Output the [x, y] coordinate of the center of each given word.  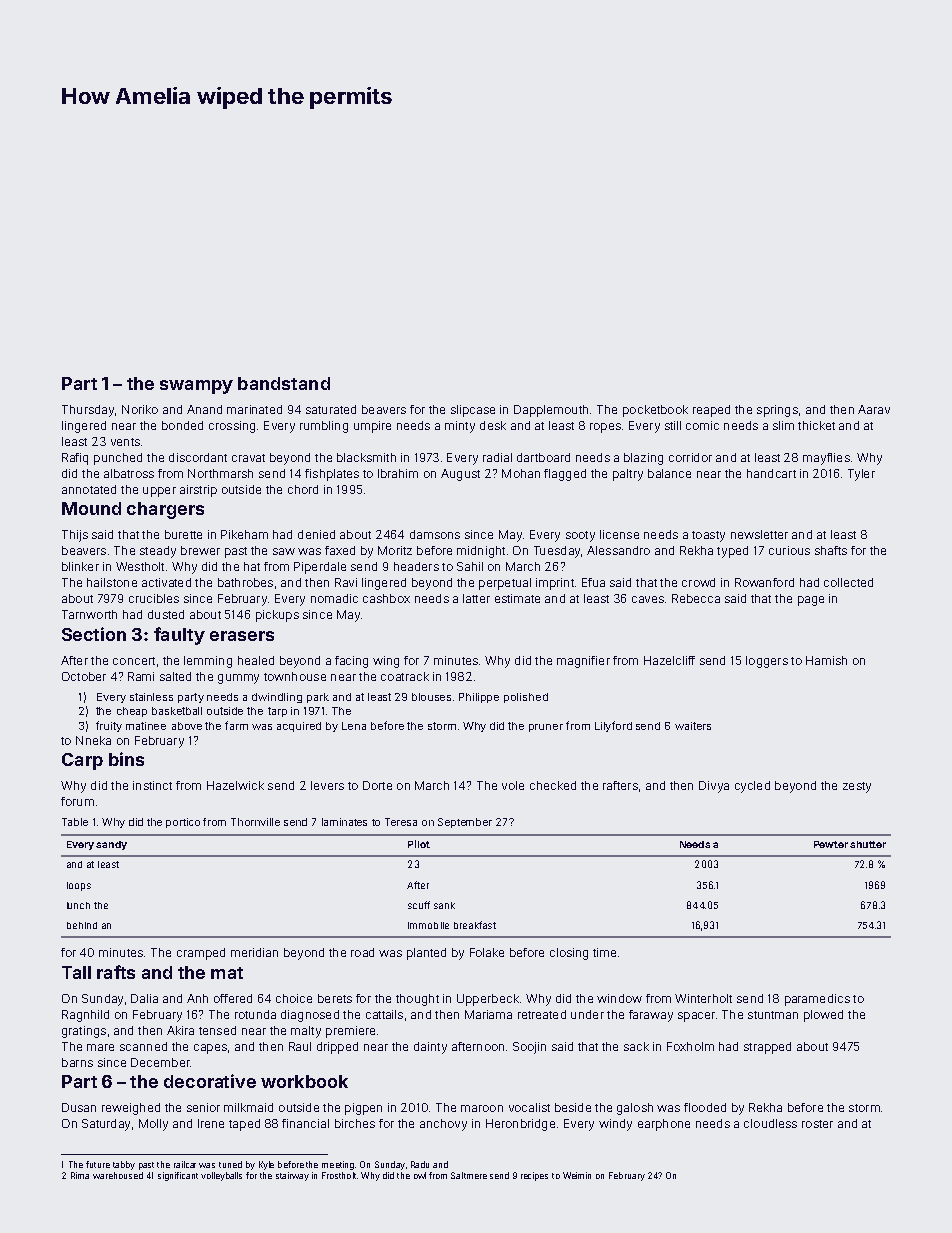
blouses [431, 697]
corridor [690, 457]
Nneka [93, 740]
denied [316, 534]
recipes [534, 1176]
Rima [80, 1175]
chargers [165, 510]
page [811, 601]
